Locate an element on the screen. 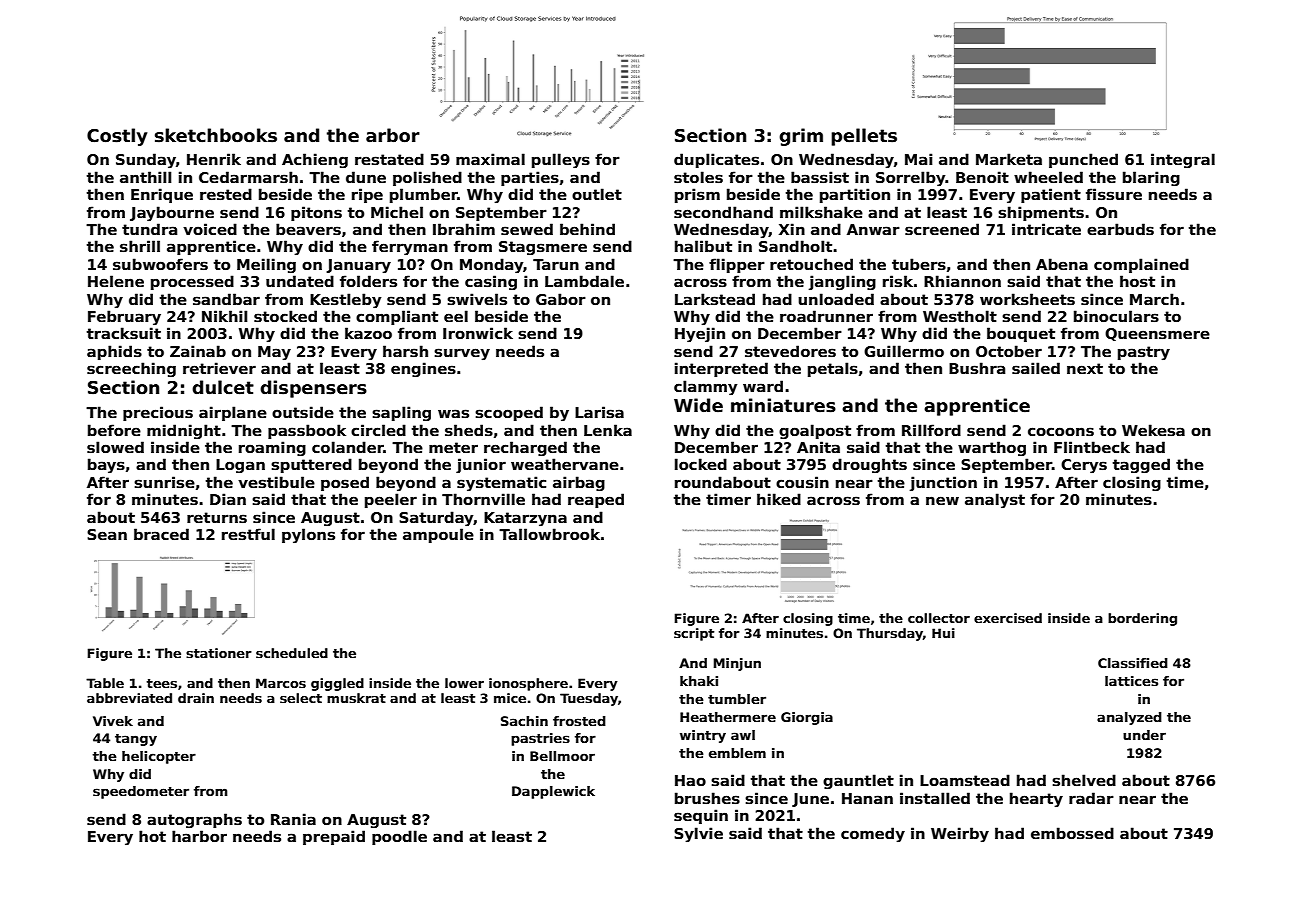 The height and width of the screenshot is (924, 1308). integral is located at coordinates (1183, 160).
